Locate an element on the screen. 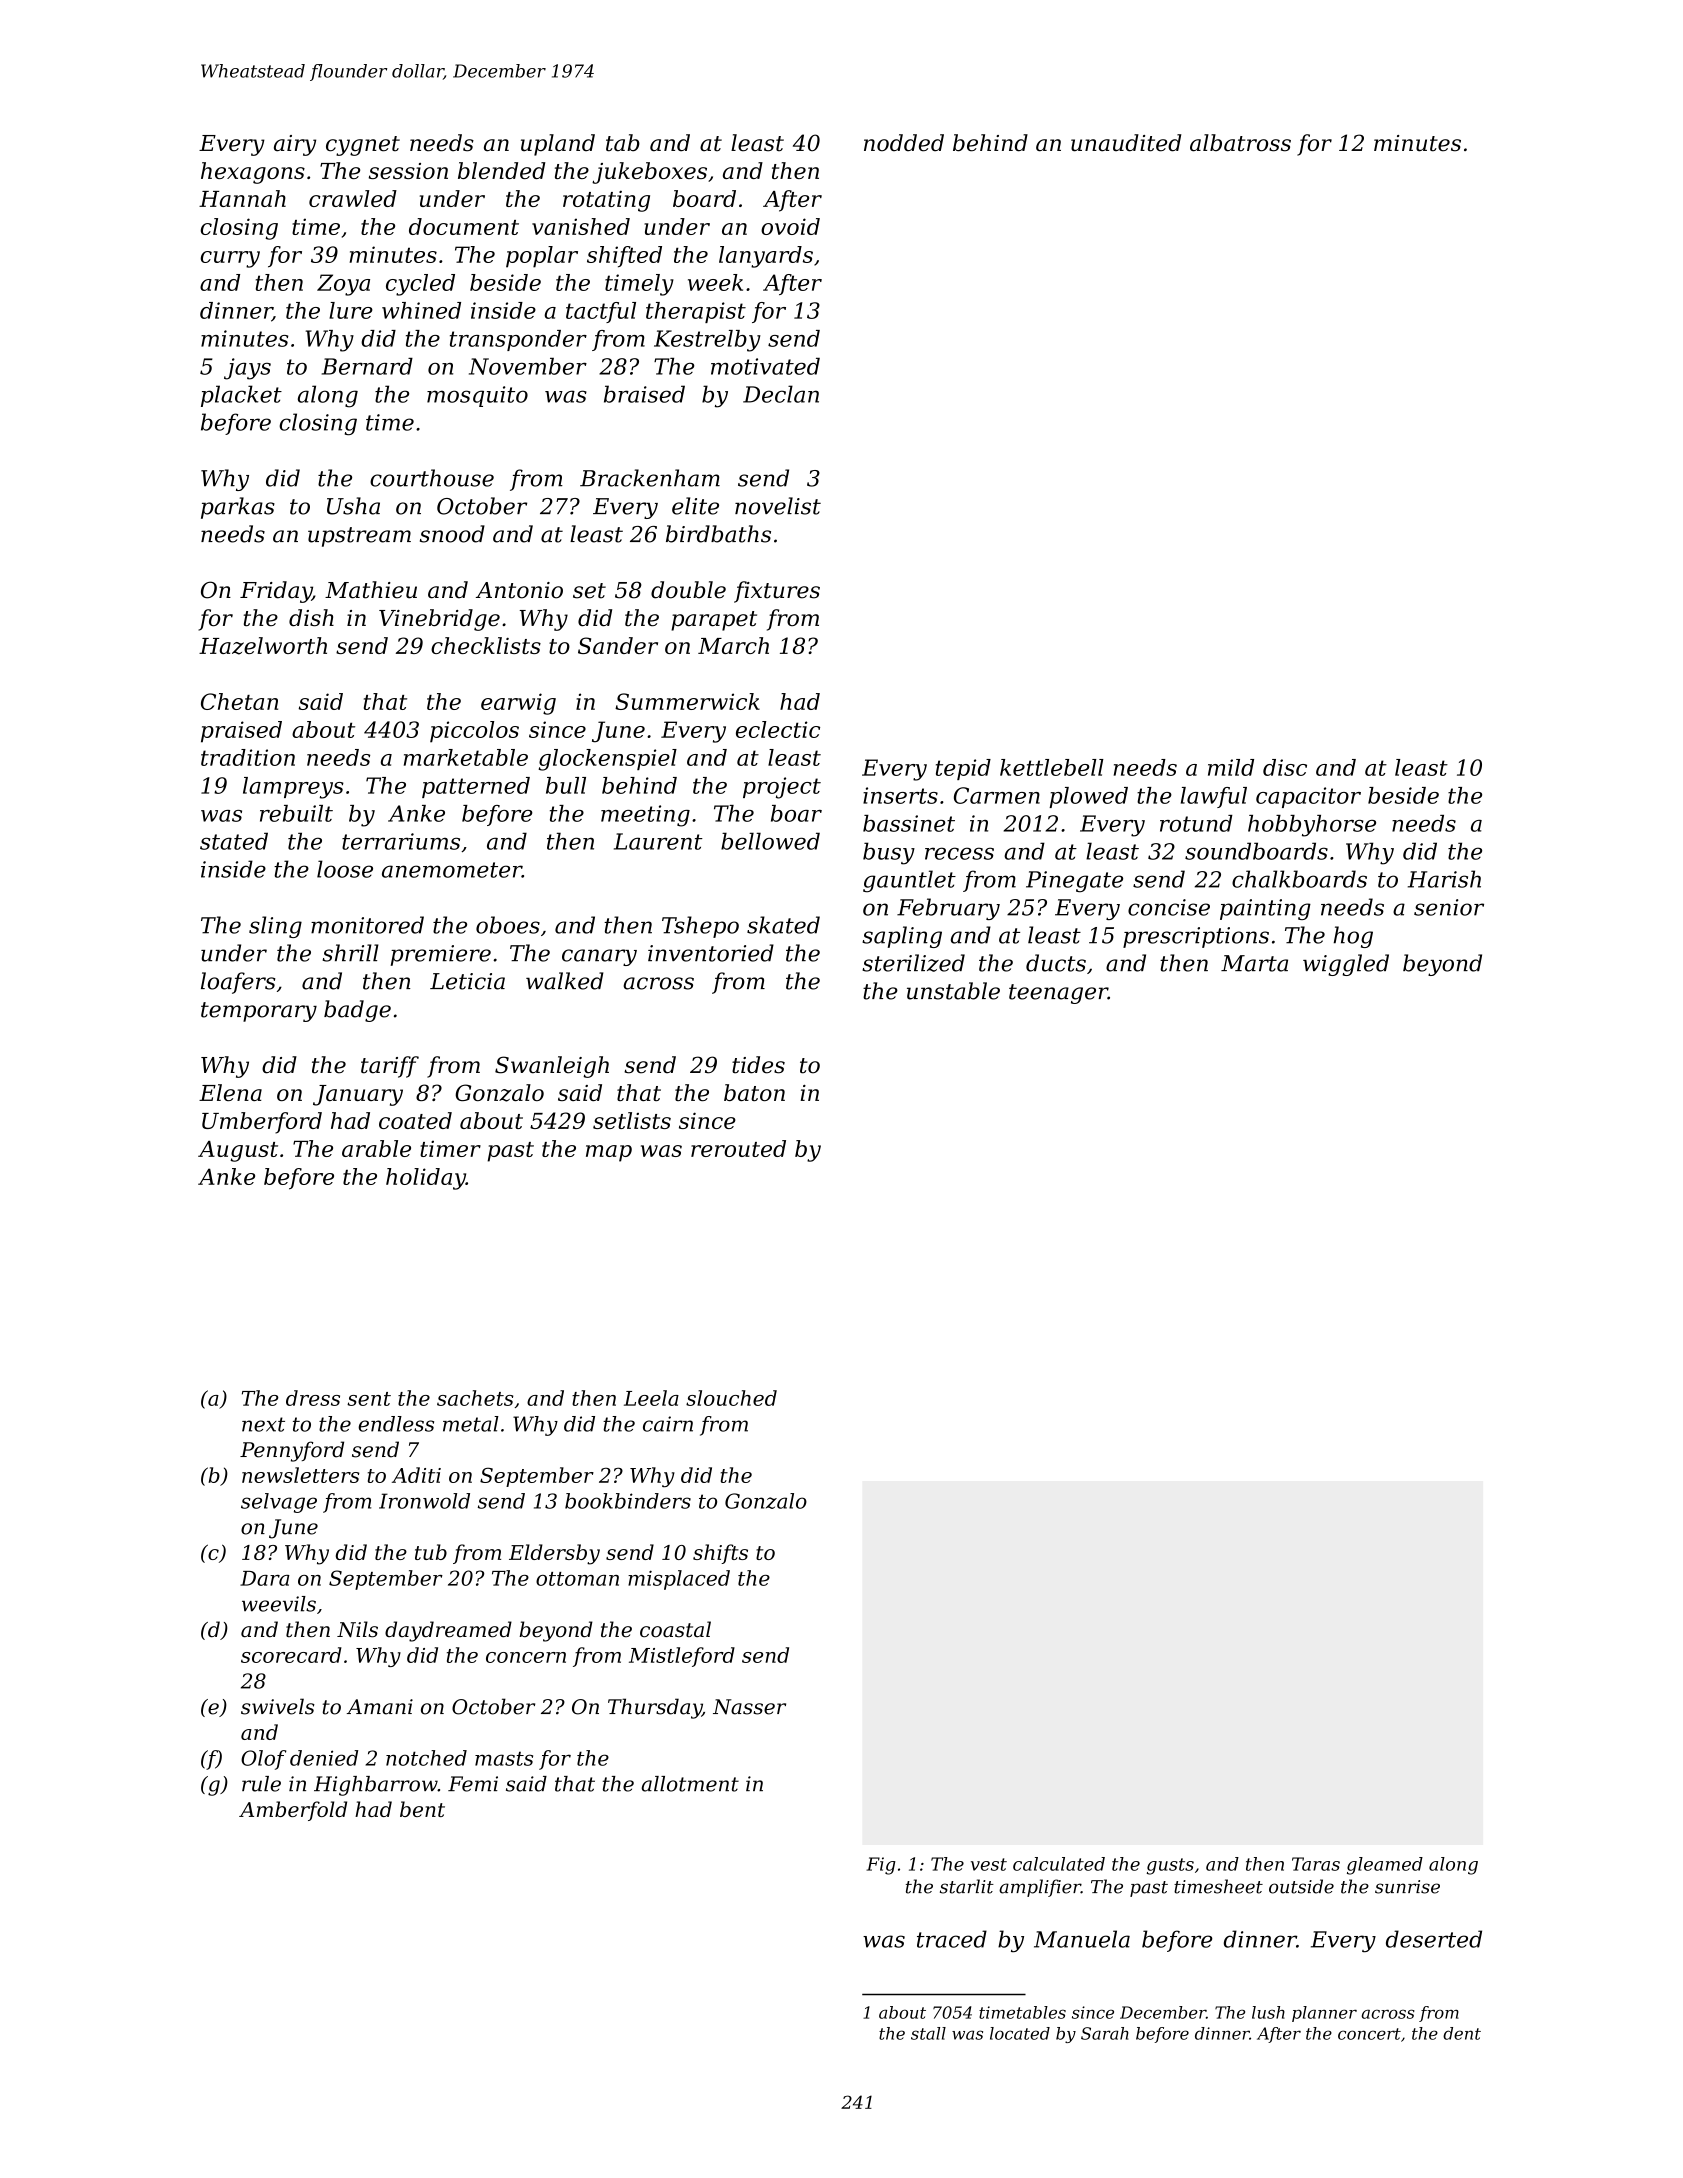 This screenshot has width=1683, height=2178. albatross is located at coordinates (1240, 143).
